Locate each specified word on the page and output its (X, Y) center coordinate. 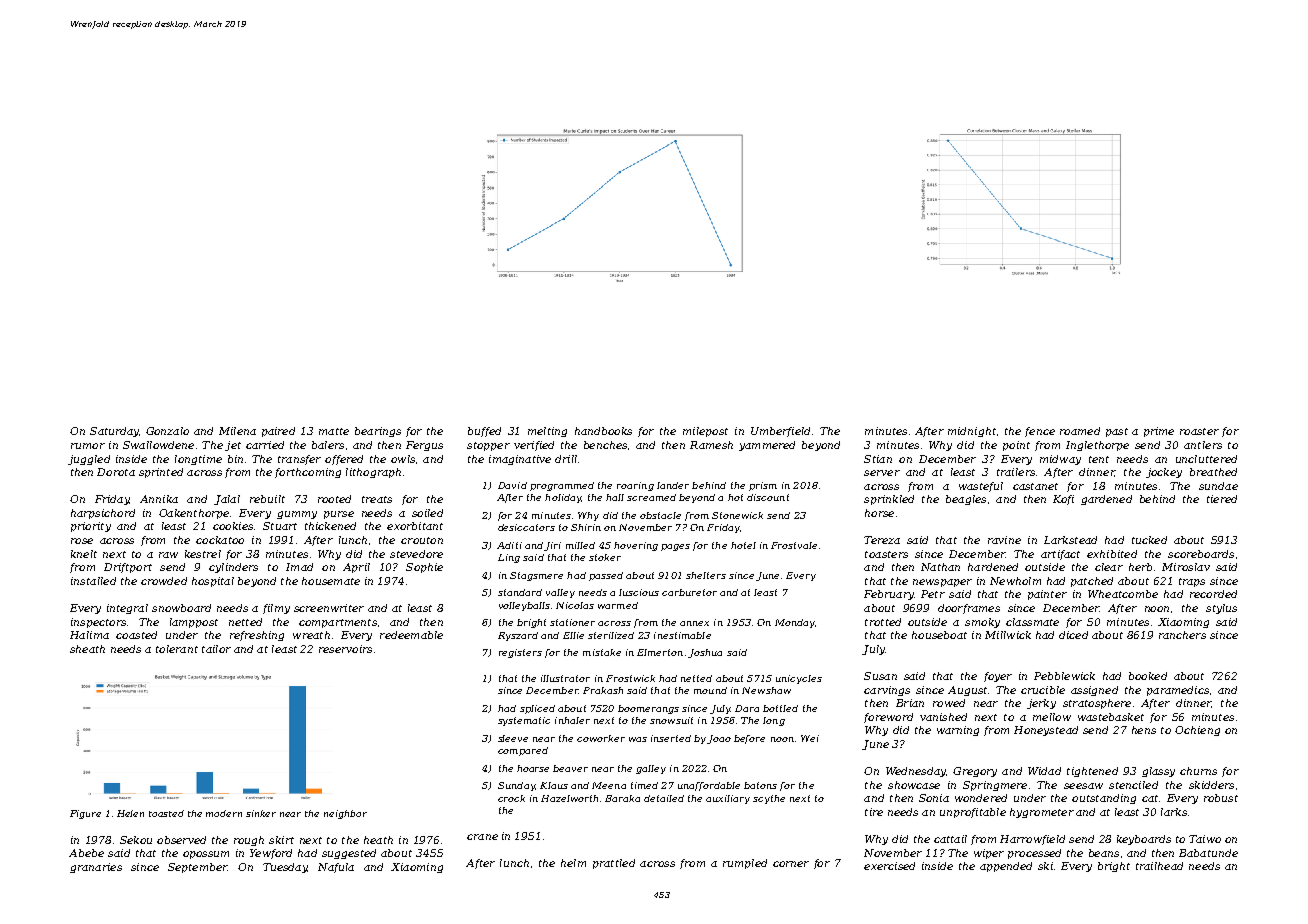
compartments (338, 623)
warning (958, 731)
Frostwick (630, 678)
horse (879, 513)
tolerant (177, 649)
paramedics (1178, 691)
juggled (89, 460)
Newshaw (766, 690)
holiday (563, 498)
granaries (96, 868)
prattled (614, 864)
